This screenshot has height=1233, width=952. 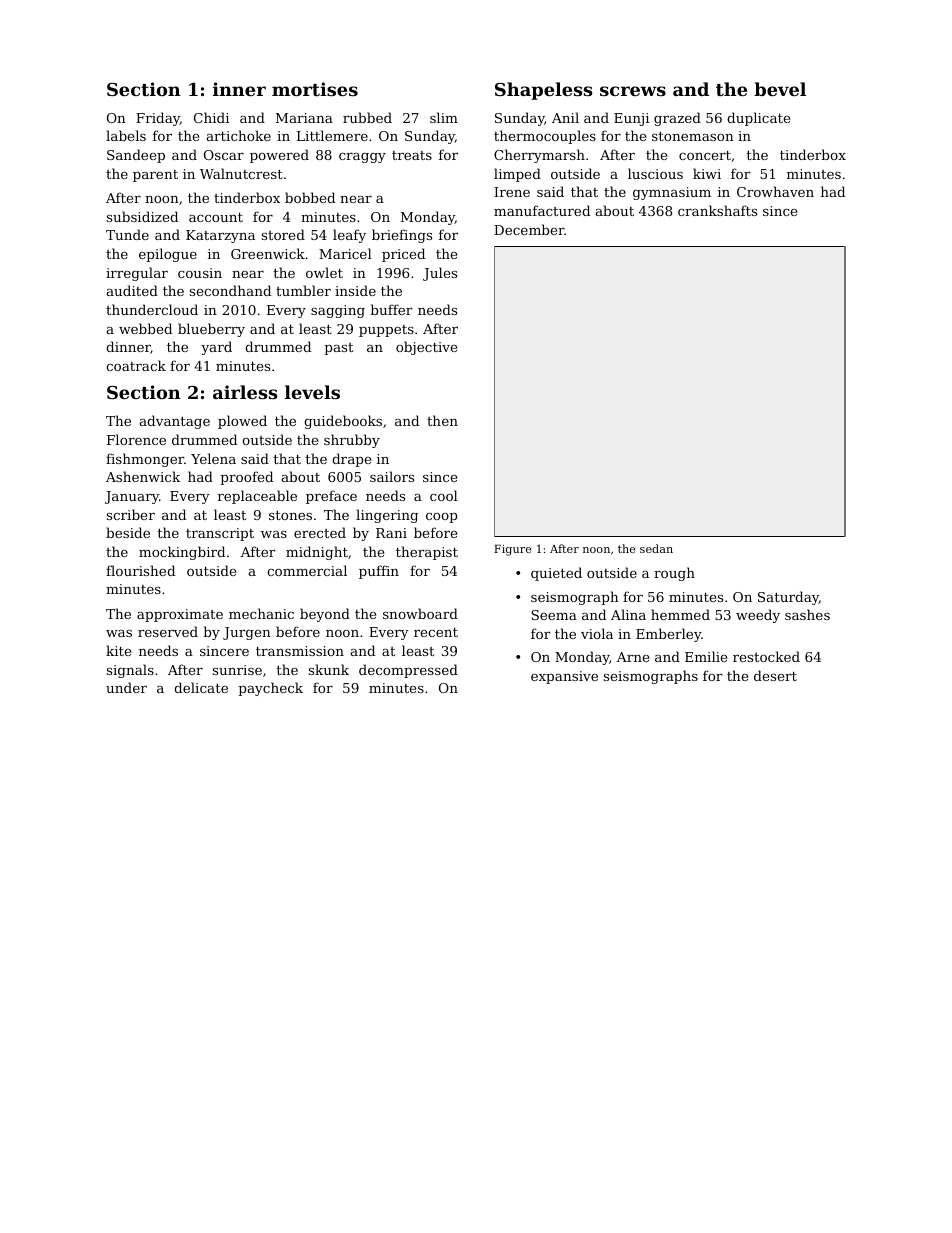 I want to click on signals, so click(x=130, y=671).
